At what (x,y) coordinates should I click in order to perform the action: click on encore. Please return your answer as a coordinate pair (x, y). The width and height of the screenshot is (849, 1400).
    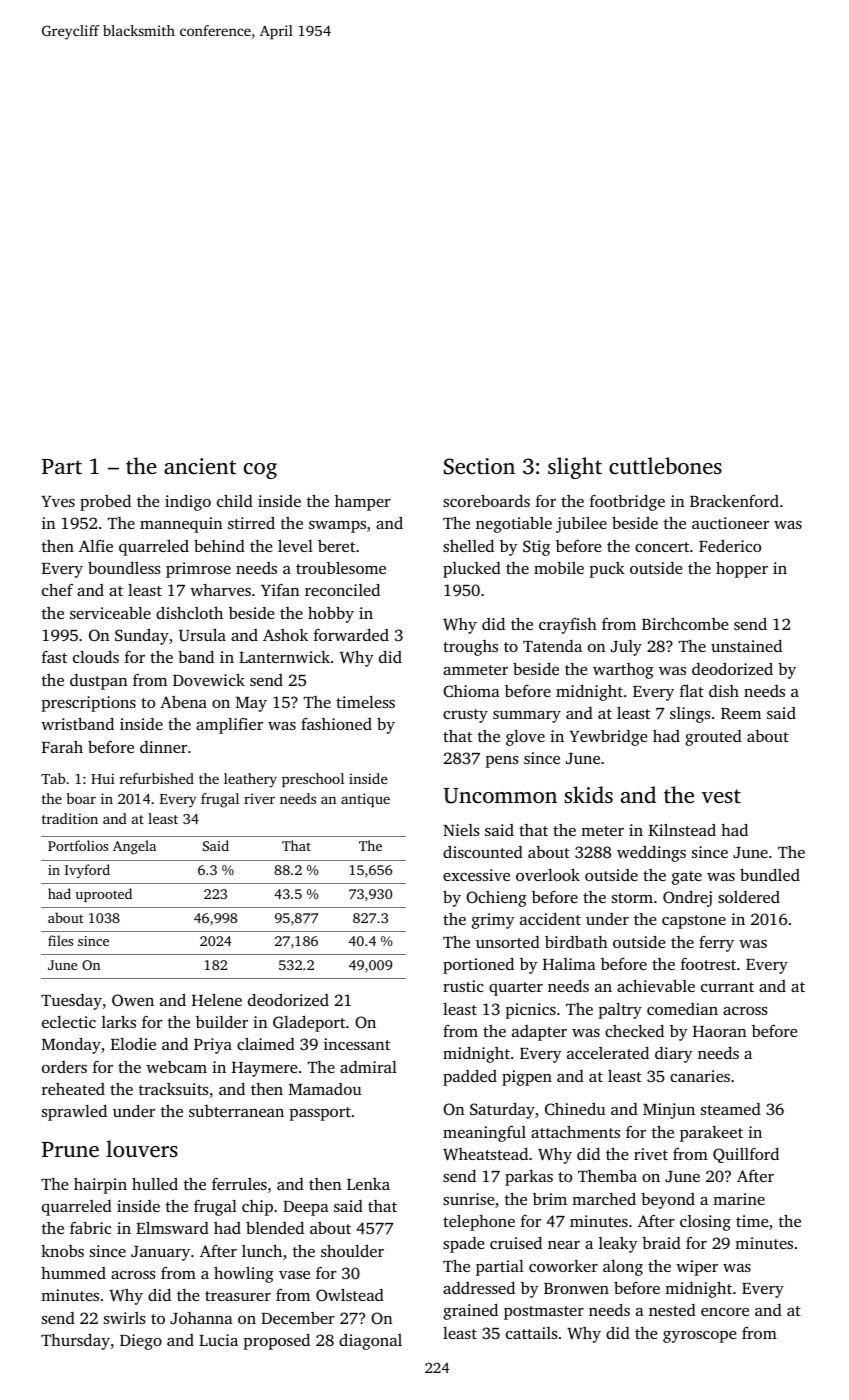
    Looking at the image, I should click on (725, 1312).
